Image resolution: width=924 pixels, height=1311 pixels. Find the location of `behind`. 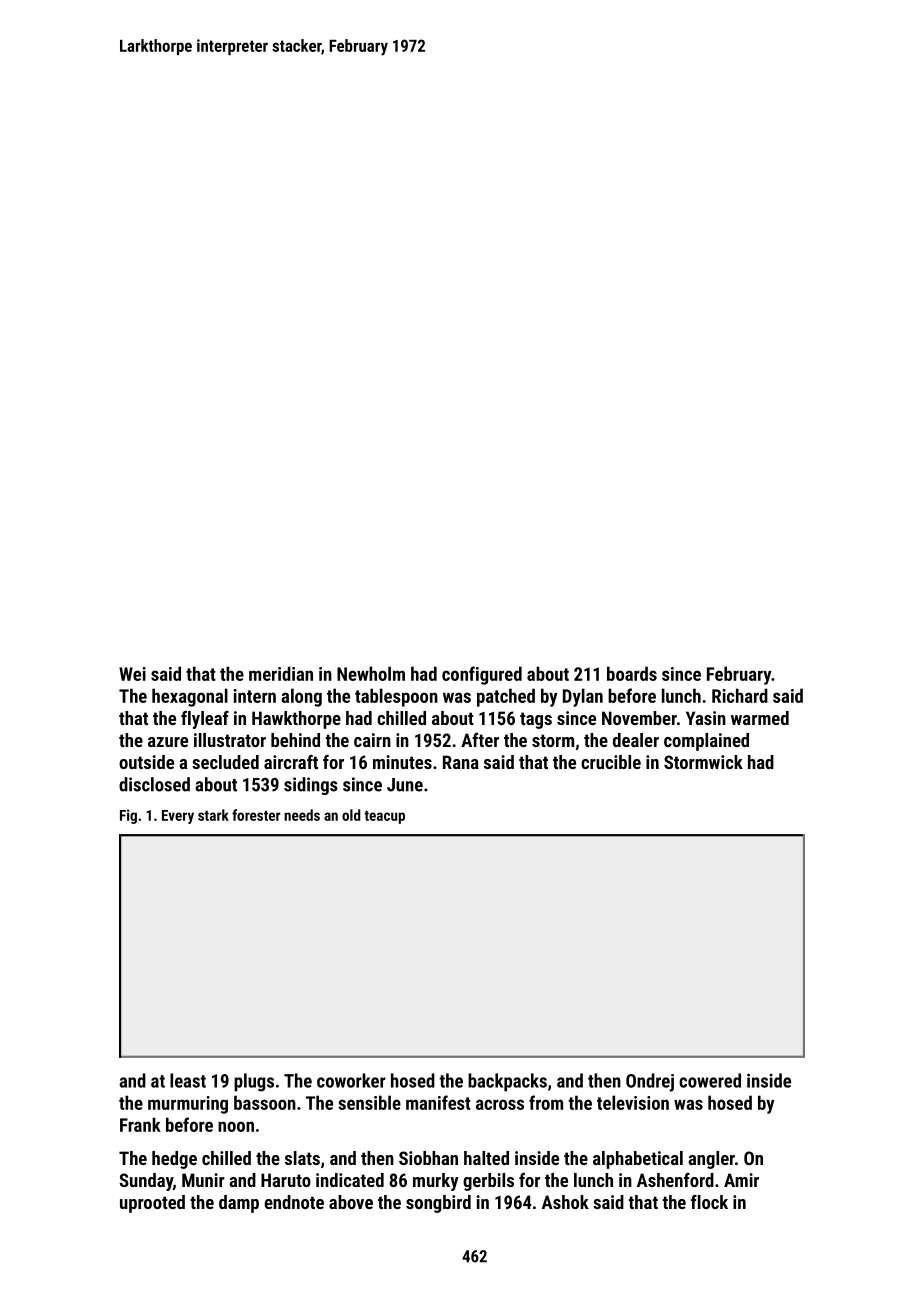

behind is located at coordinates (295, 740).
